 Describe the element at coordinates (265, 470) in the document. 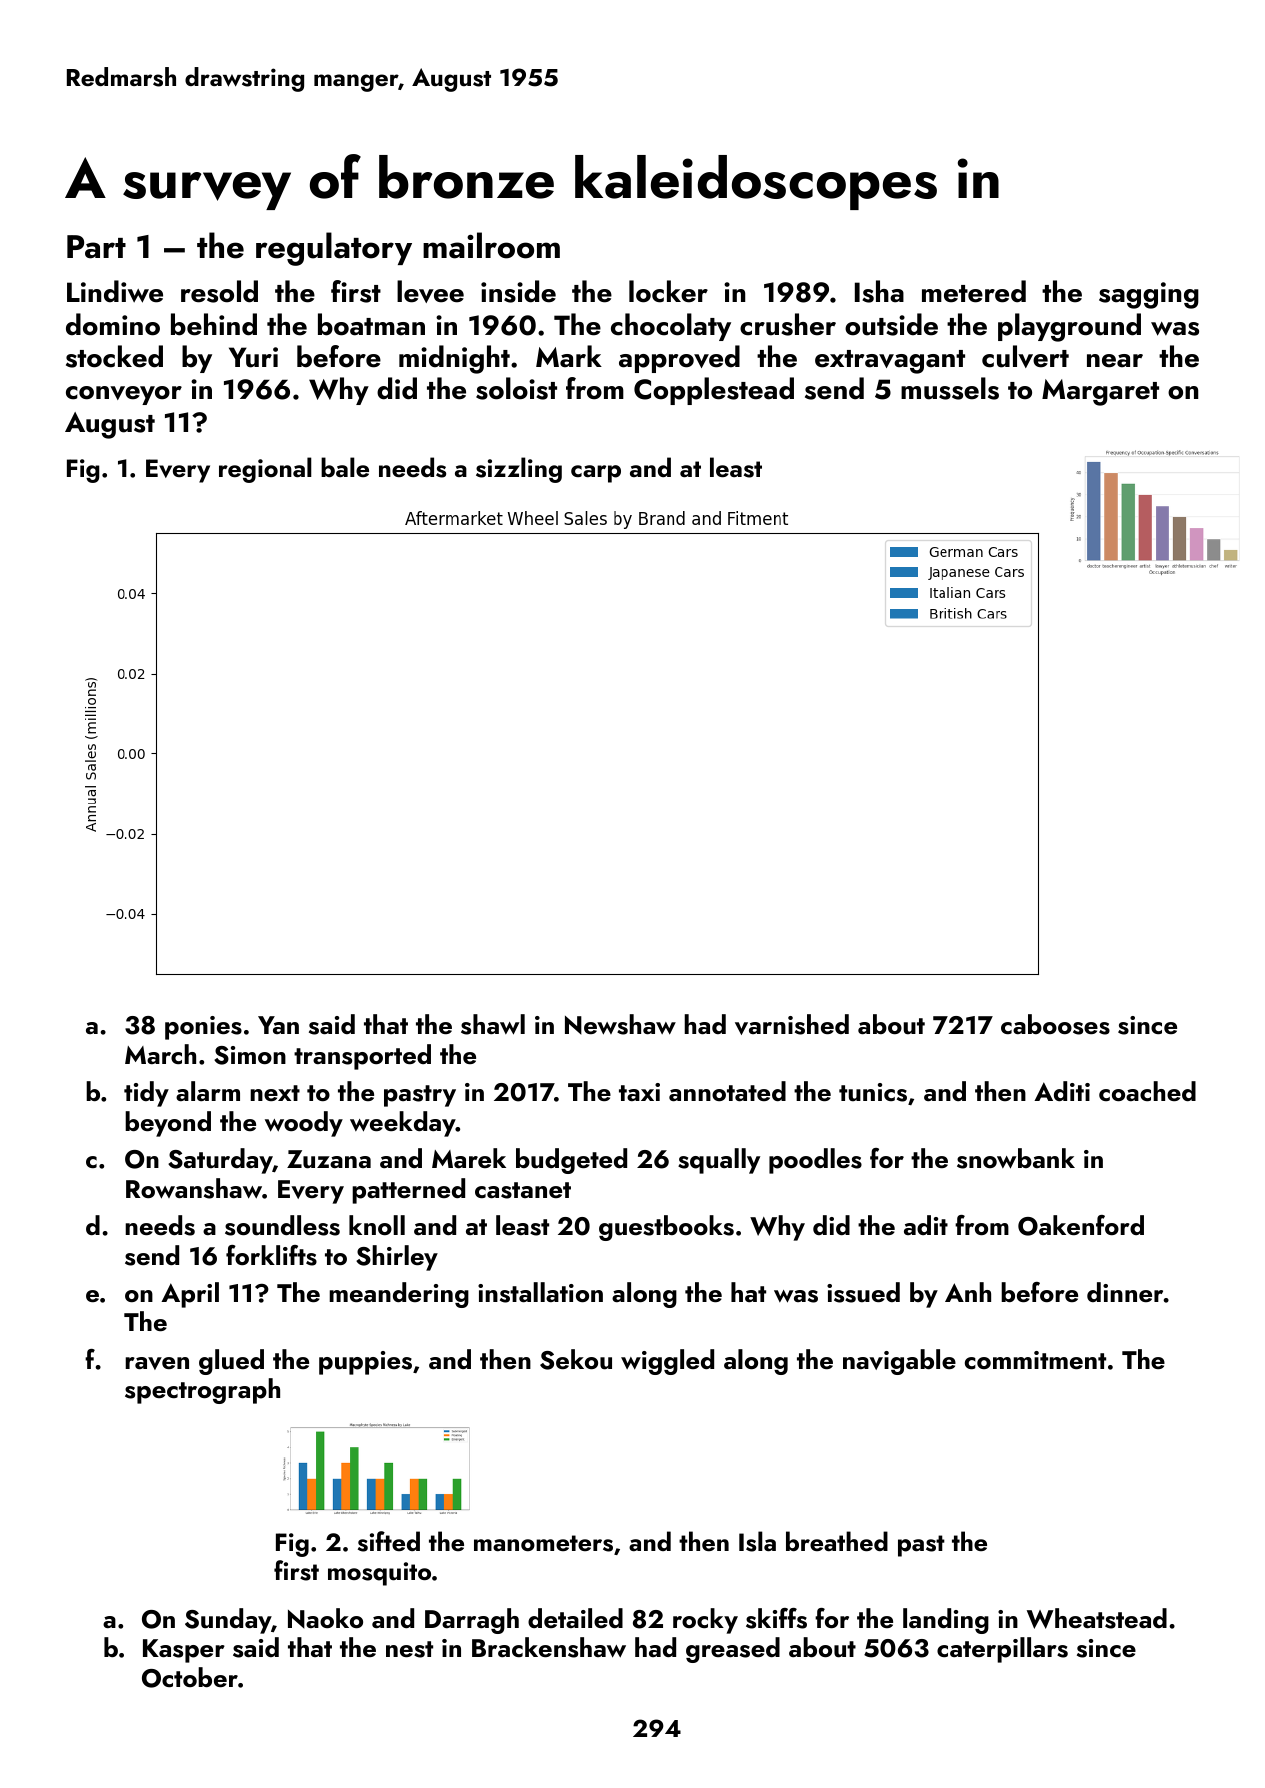

I see `regional` at that location.
